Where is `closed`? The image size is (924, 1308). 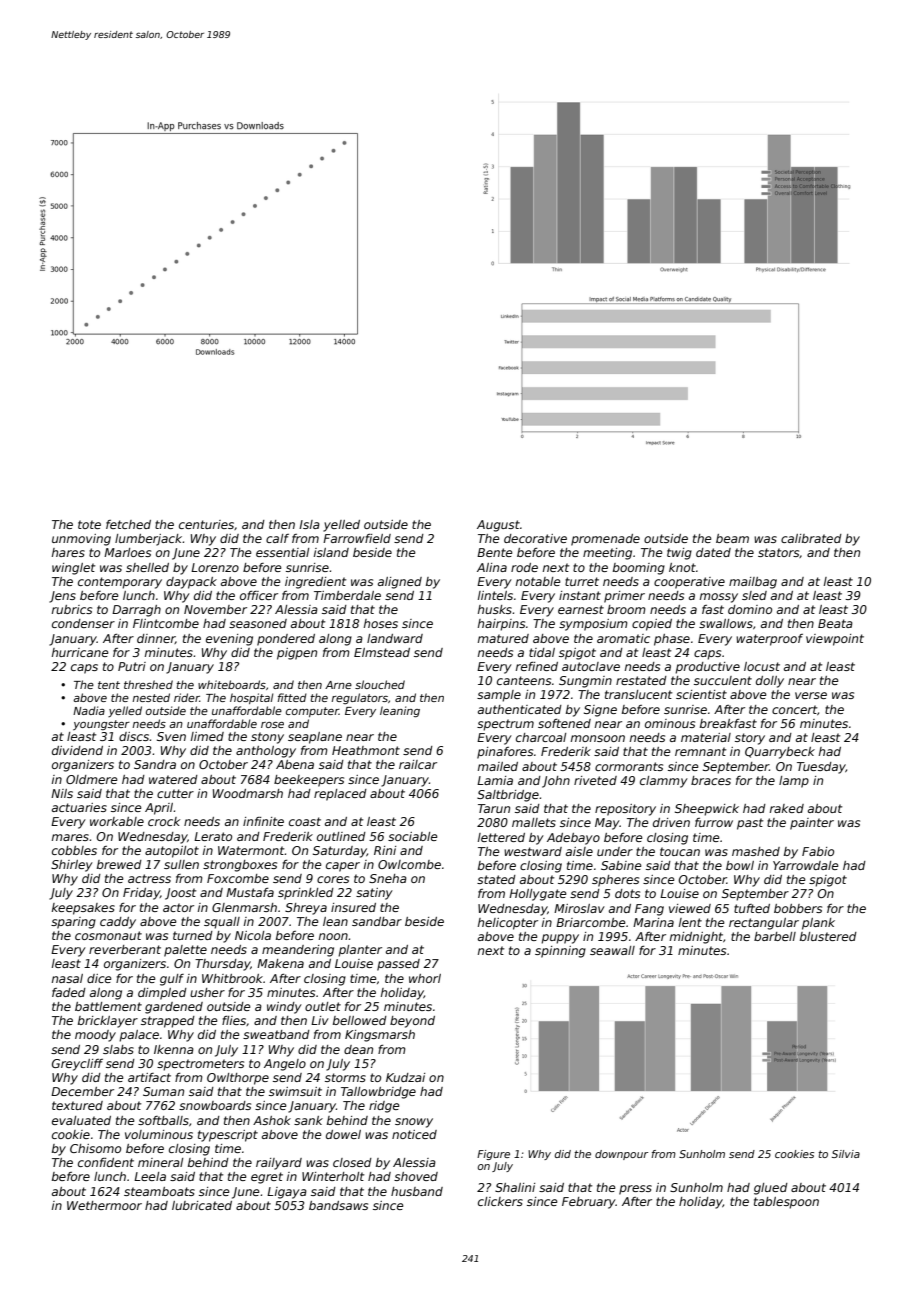
closed is located at coordinates (352, 1162).
